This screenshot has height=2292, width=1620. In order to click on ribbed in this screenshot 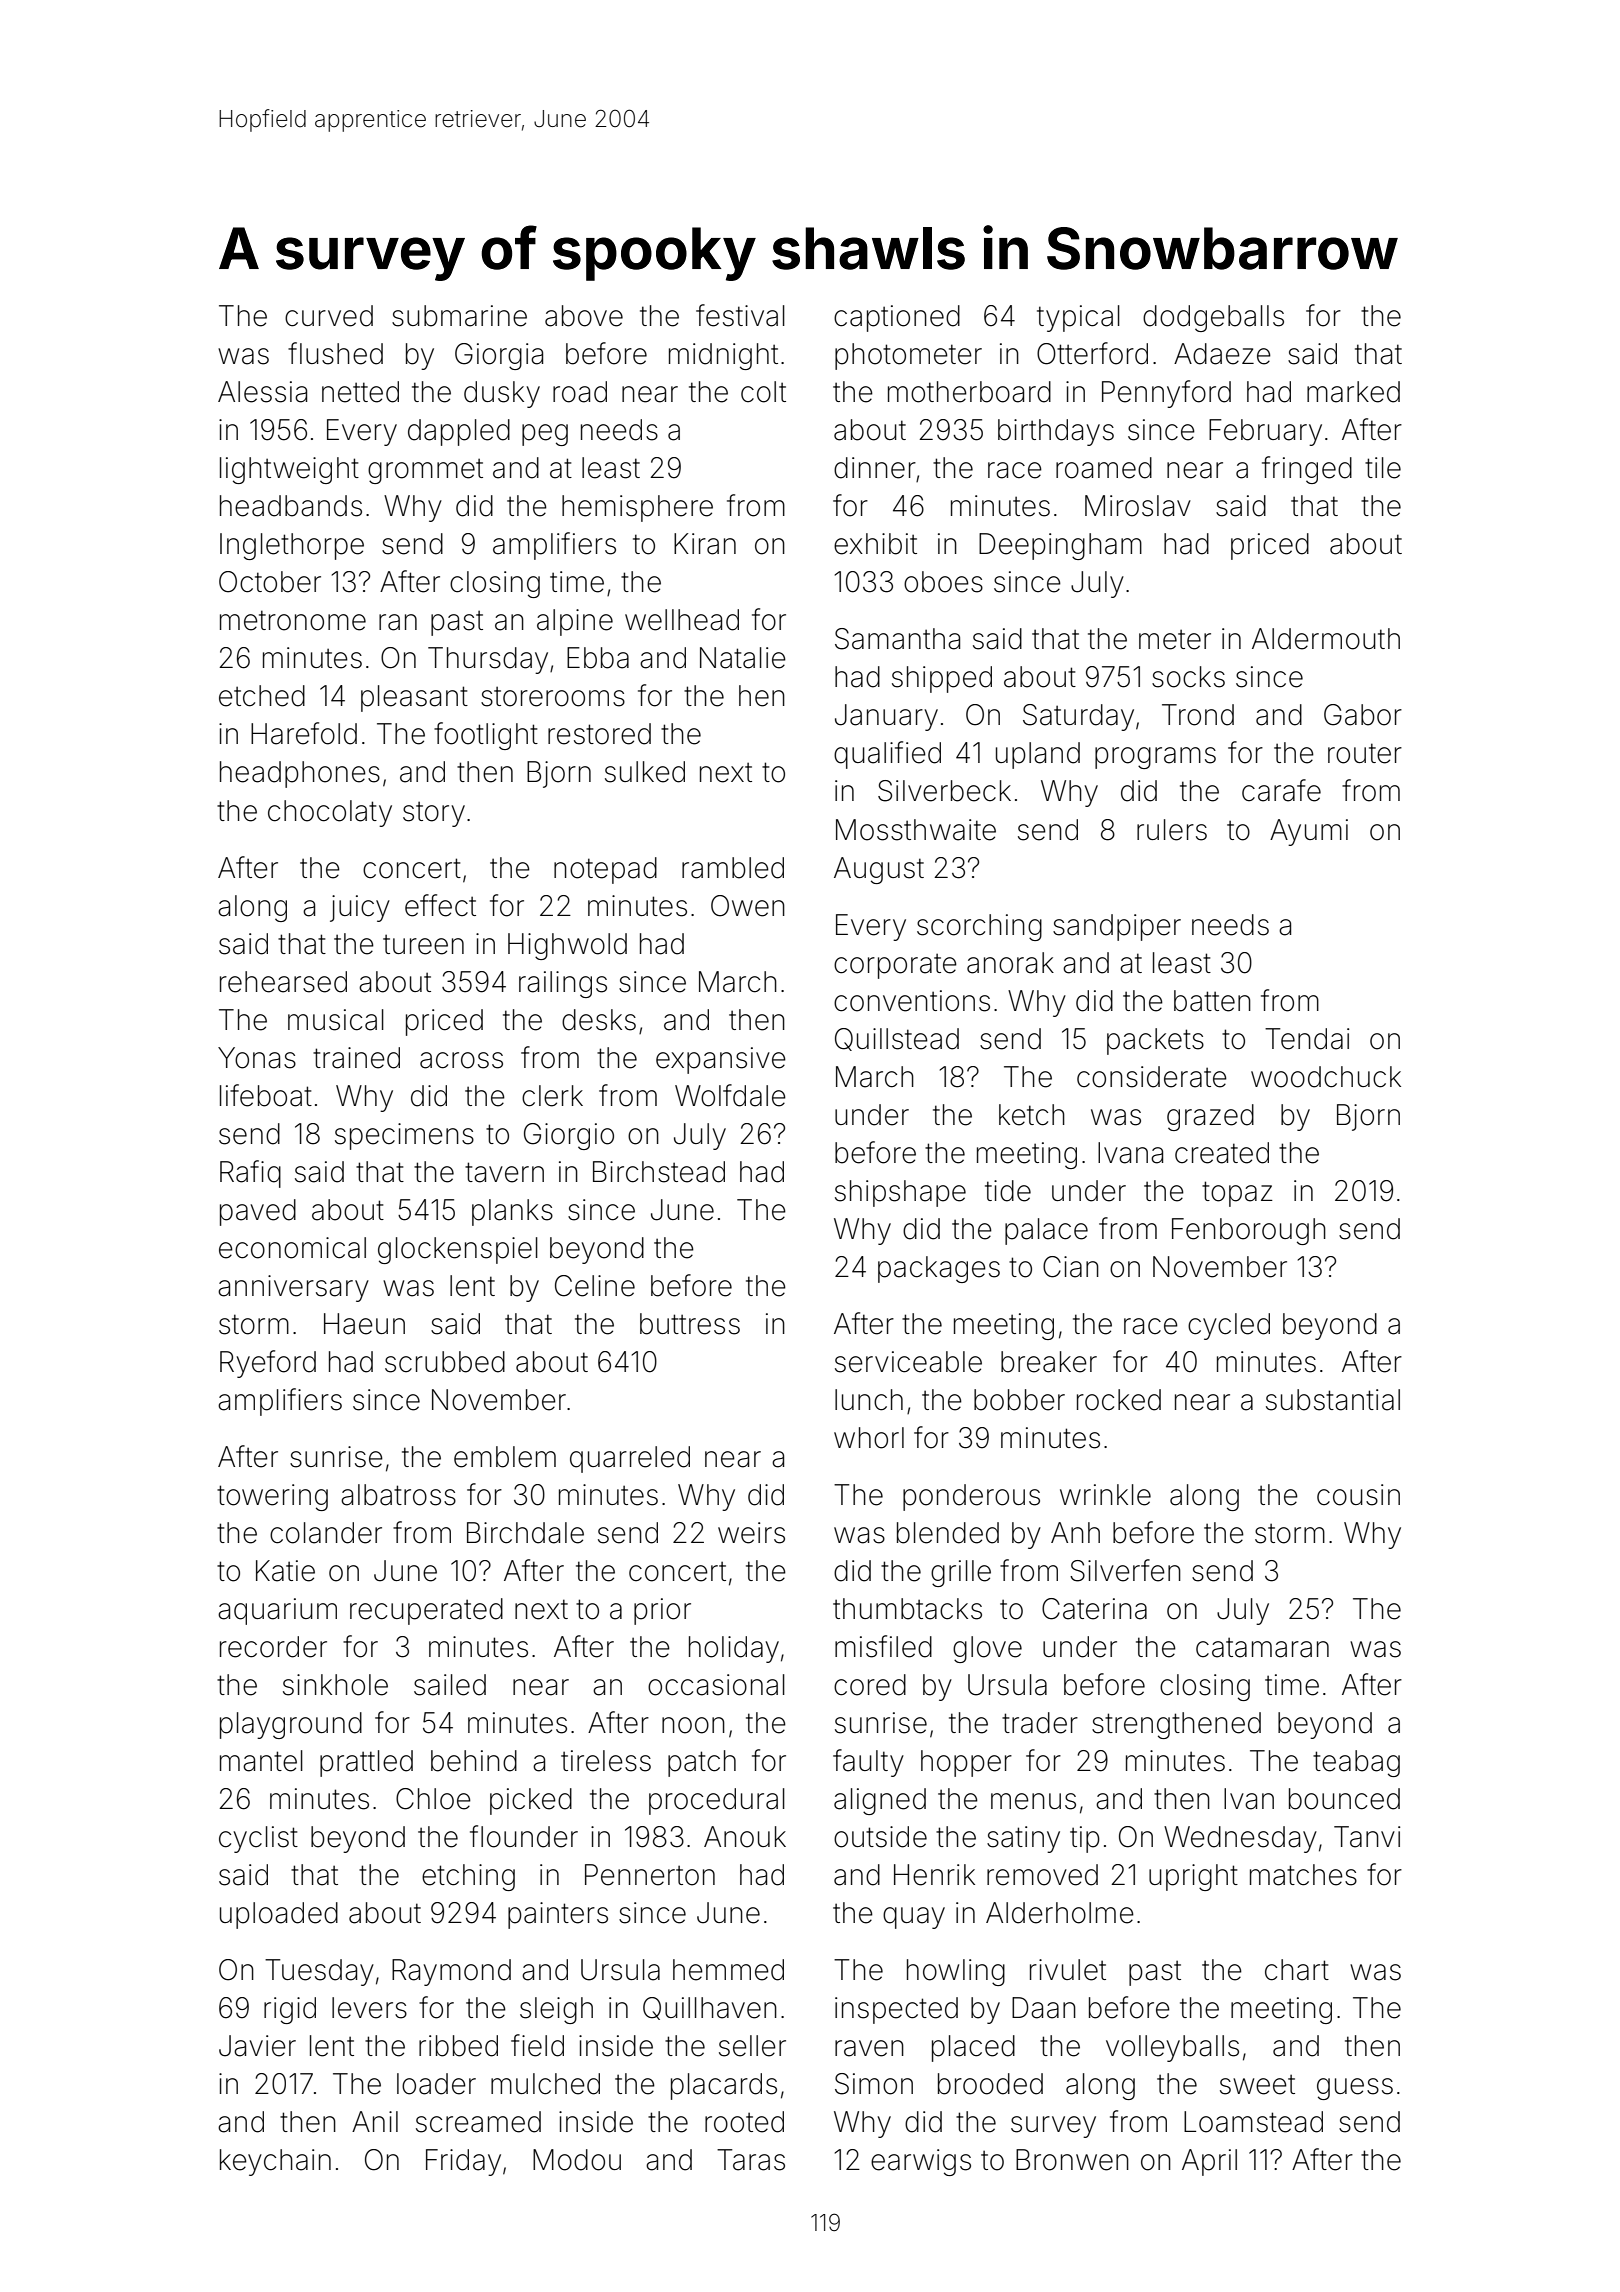, I will do `click(458, 2046)`.
